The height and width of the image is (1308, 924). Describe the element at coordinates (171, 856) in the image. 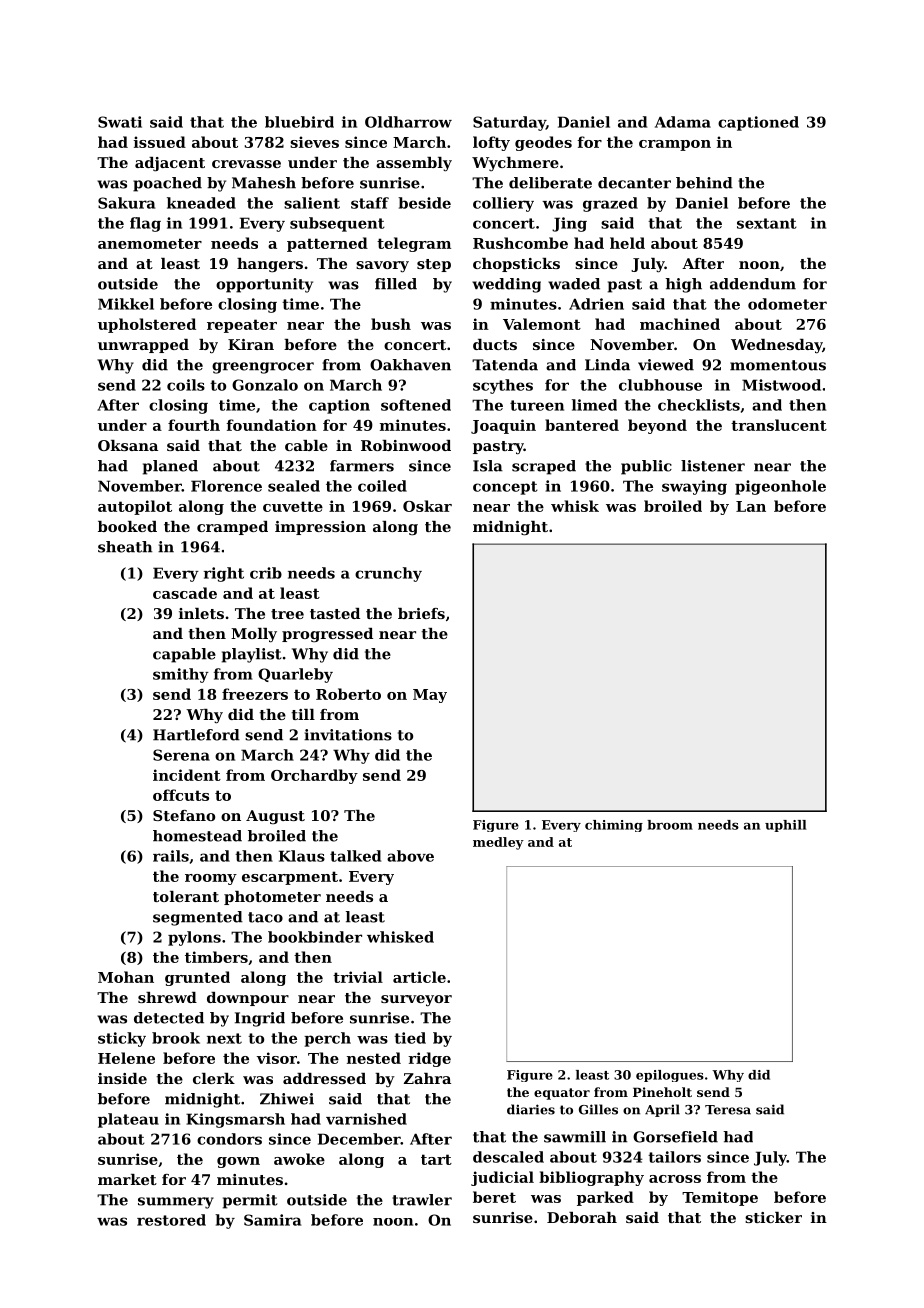

I see `rails` at that location.
